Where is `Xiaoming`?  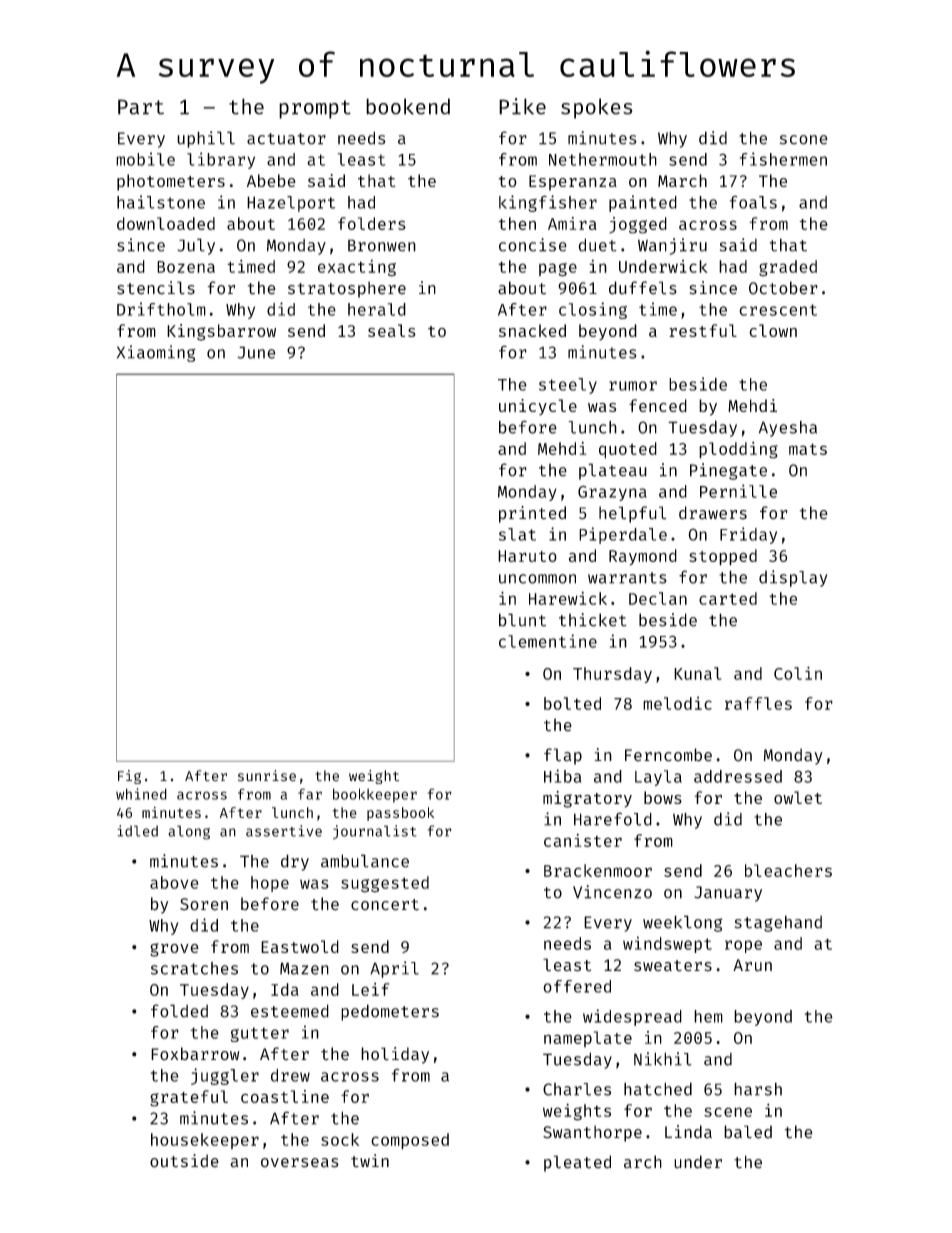
Xiaoming is located at coordinates (156, 353).
